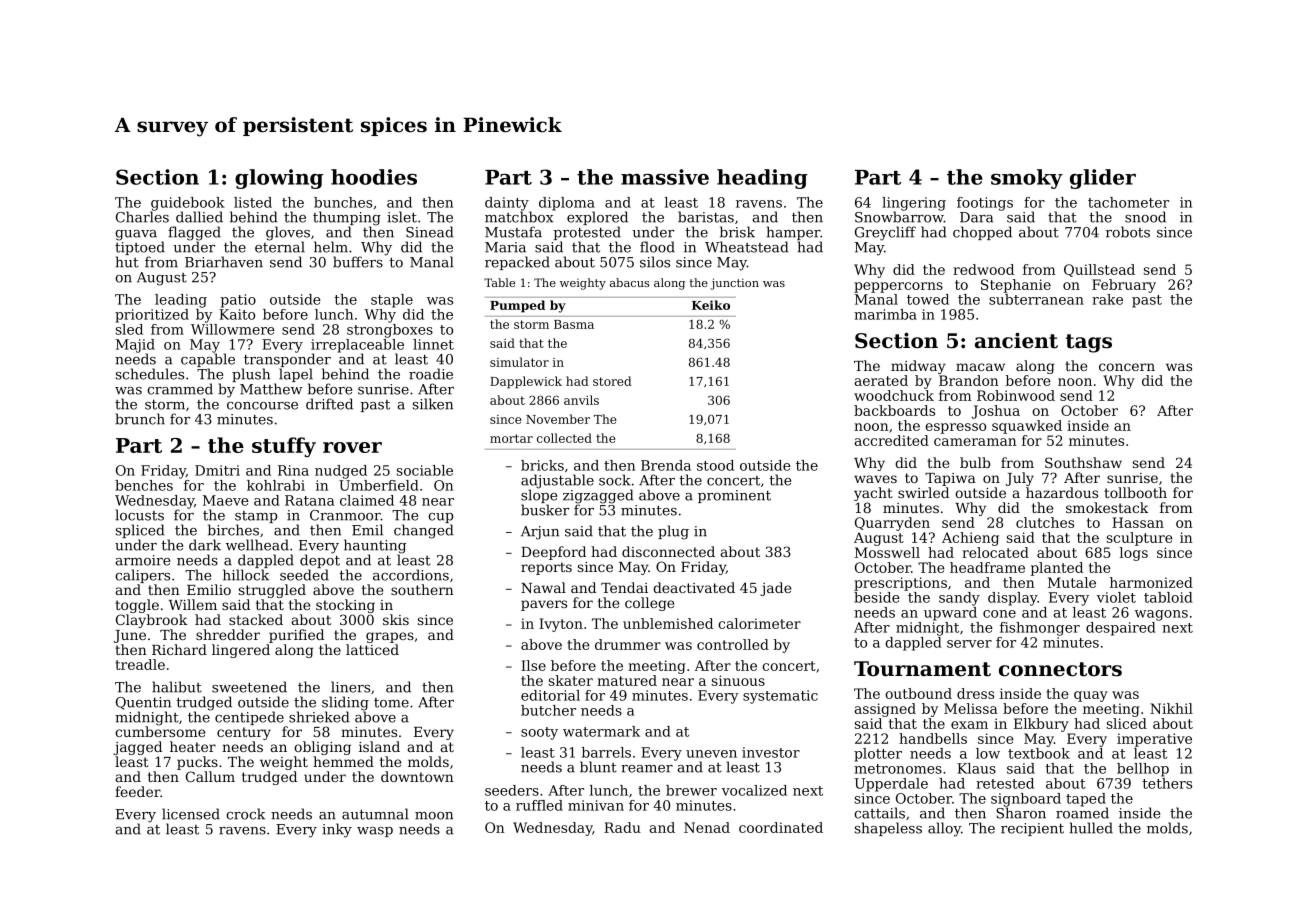  I want to click on fishmonger, so click(1040, 629).
